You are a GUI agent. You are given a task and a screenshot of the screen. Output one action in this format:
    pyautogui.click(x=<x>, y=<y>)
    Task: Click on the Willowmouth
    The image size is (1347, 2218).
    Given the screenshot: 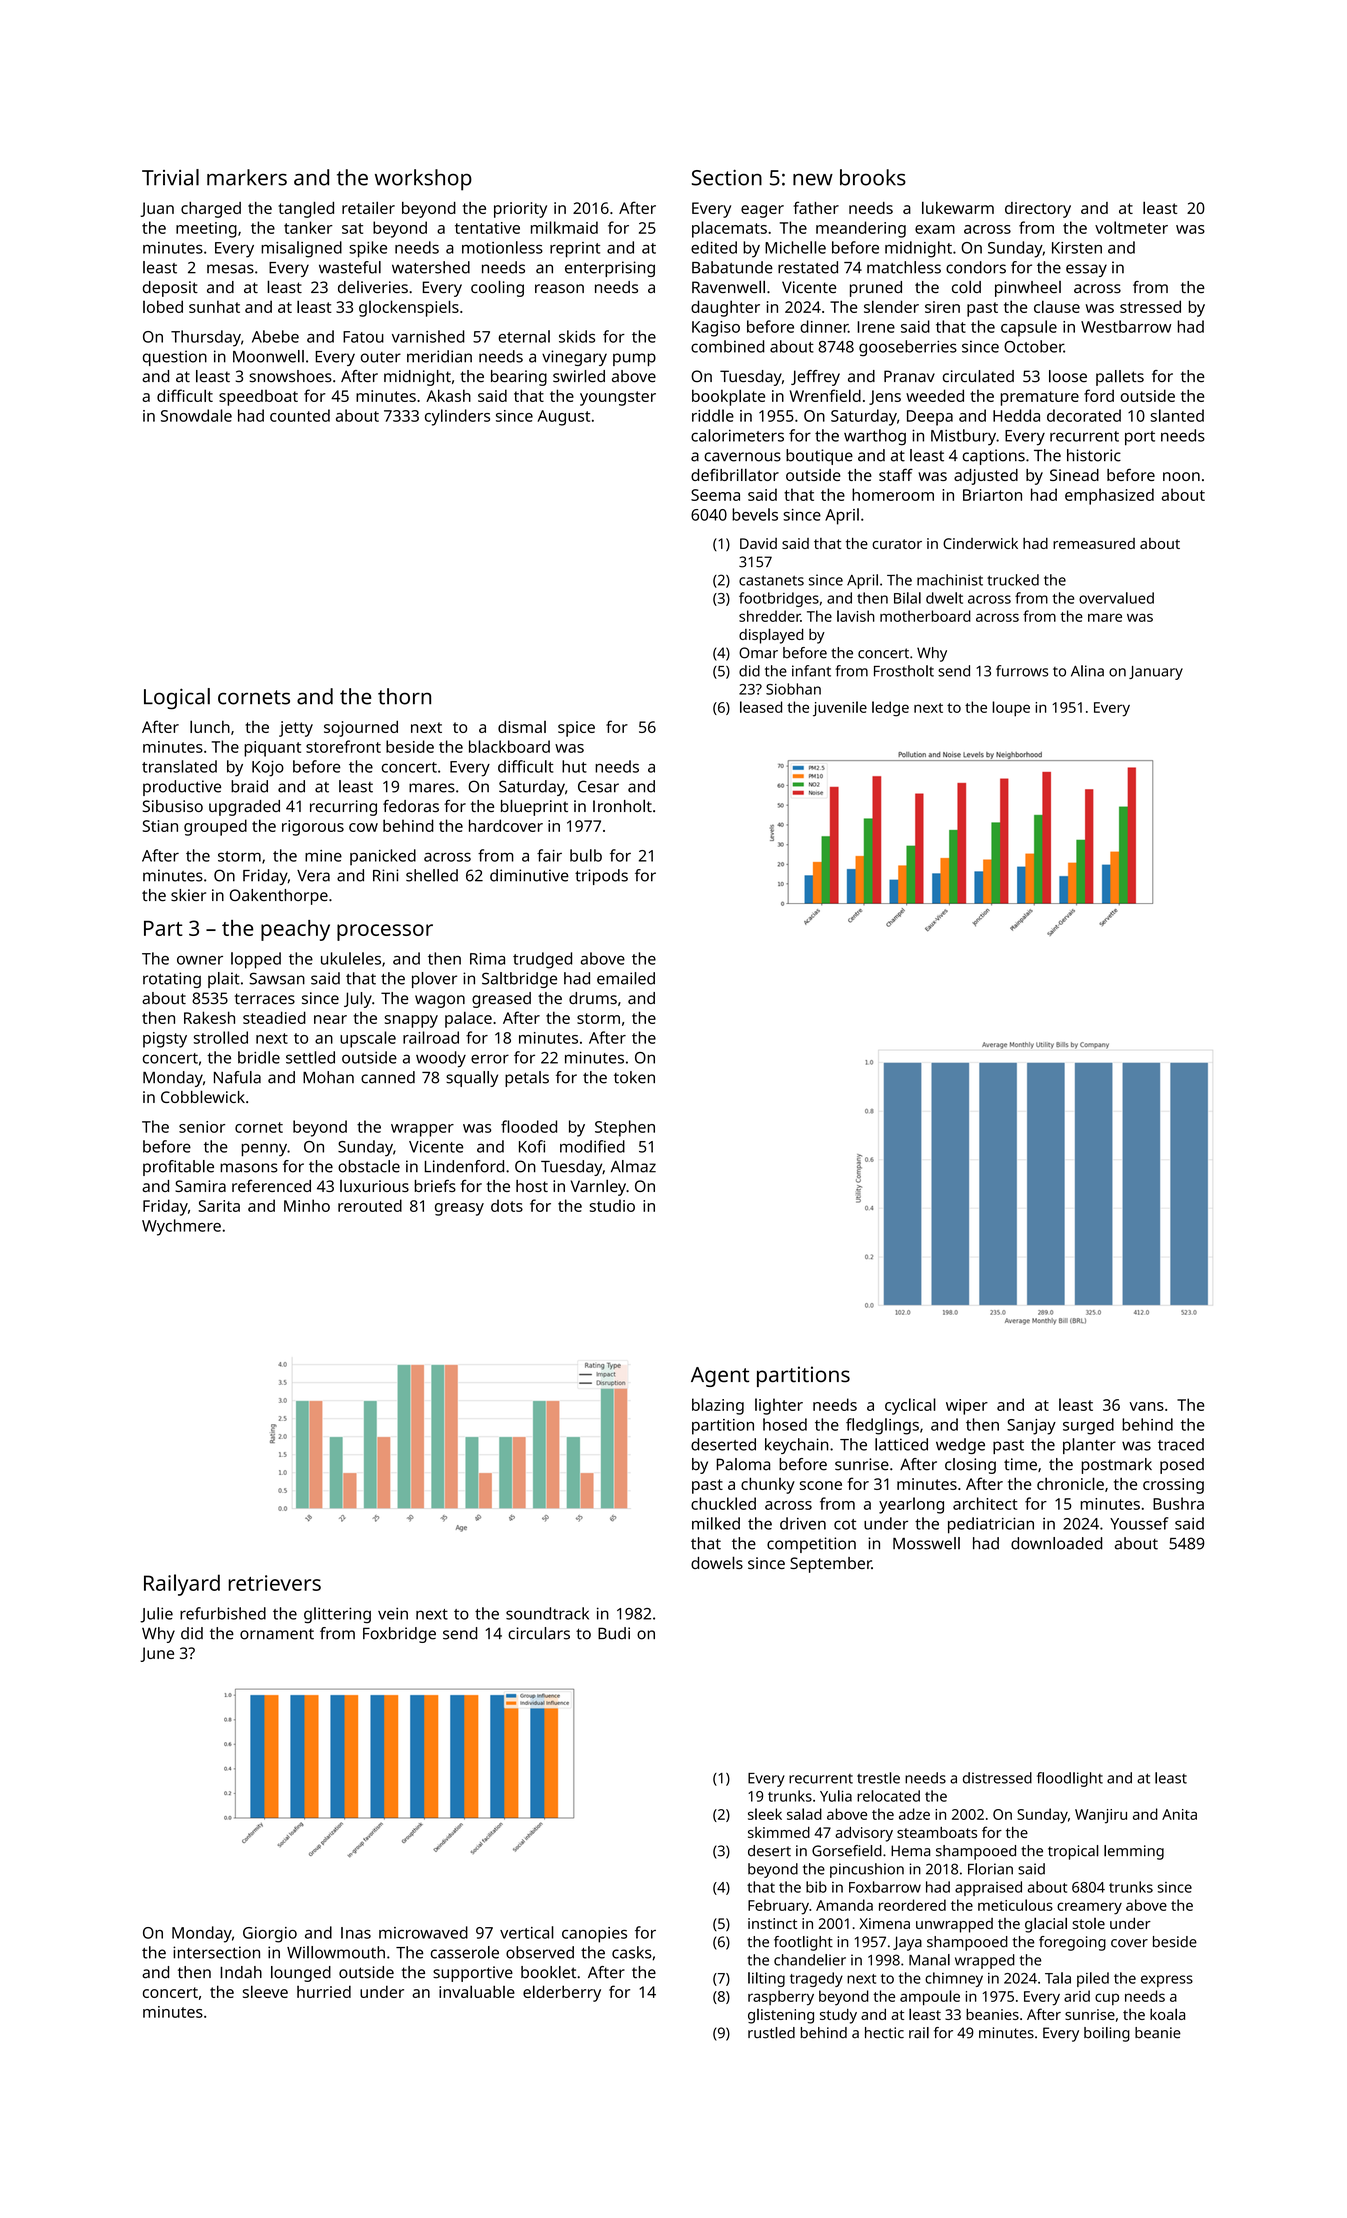 What is the action you would take?
    pyautogui.click(x=336, y=1952)
